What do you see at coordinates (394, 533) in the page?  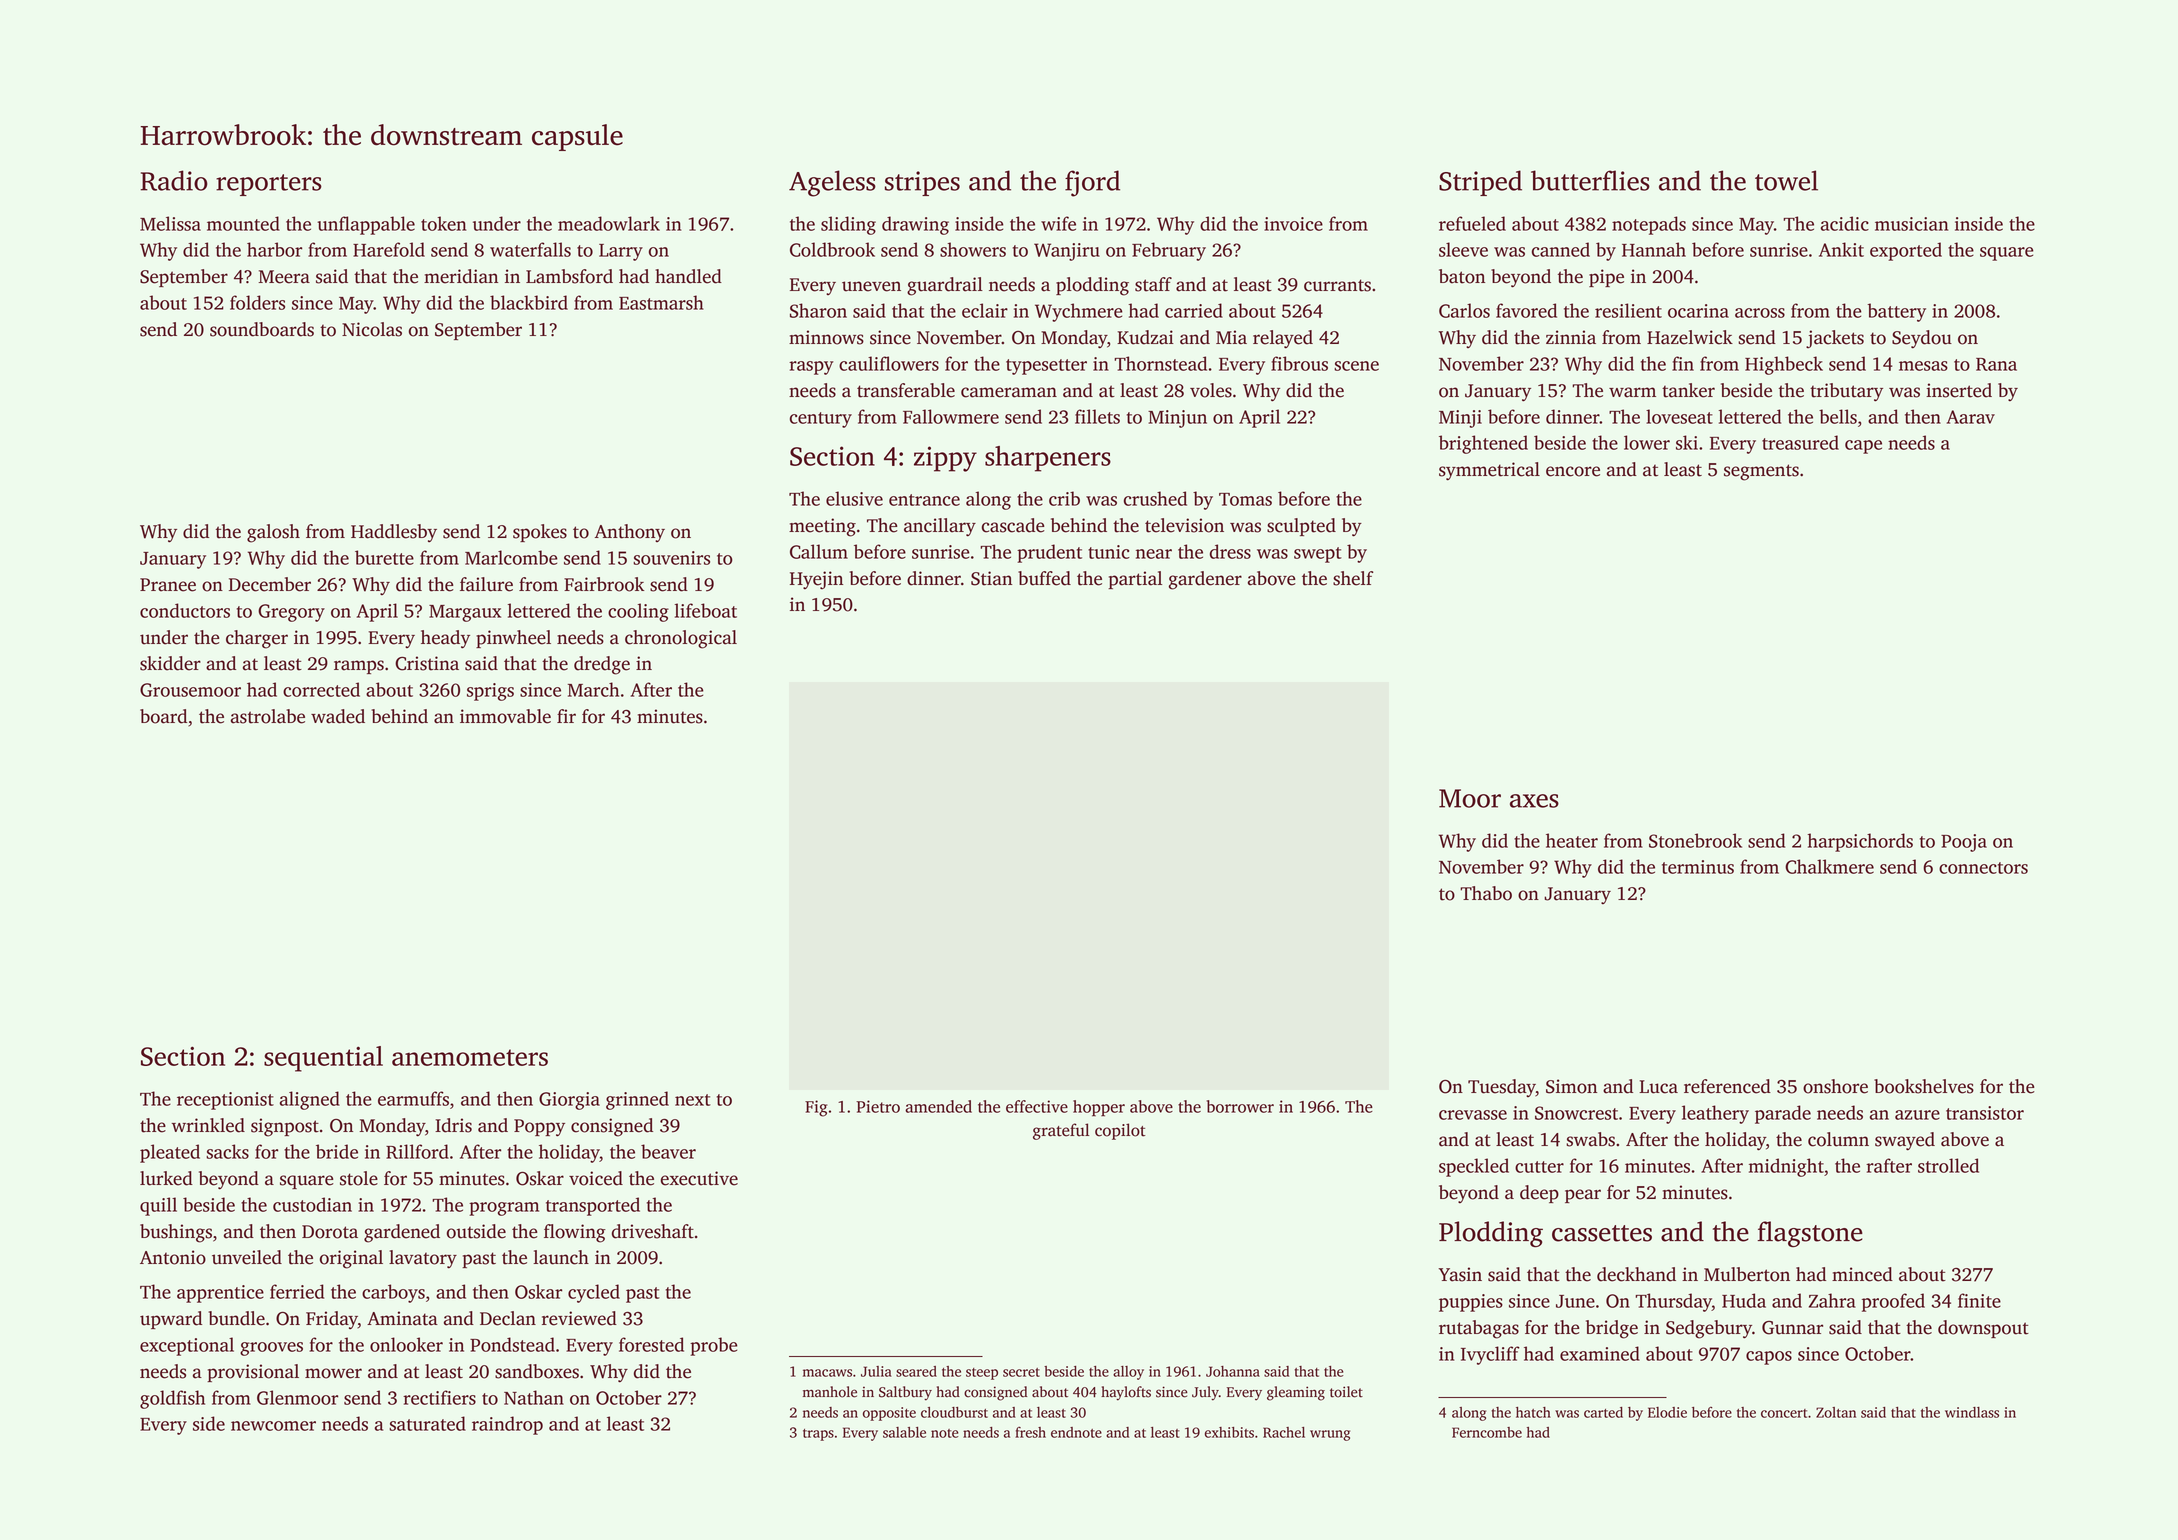 I see `Haddlesby` at bounding box center [394, 533].
